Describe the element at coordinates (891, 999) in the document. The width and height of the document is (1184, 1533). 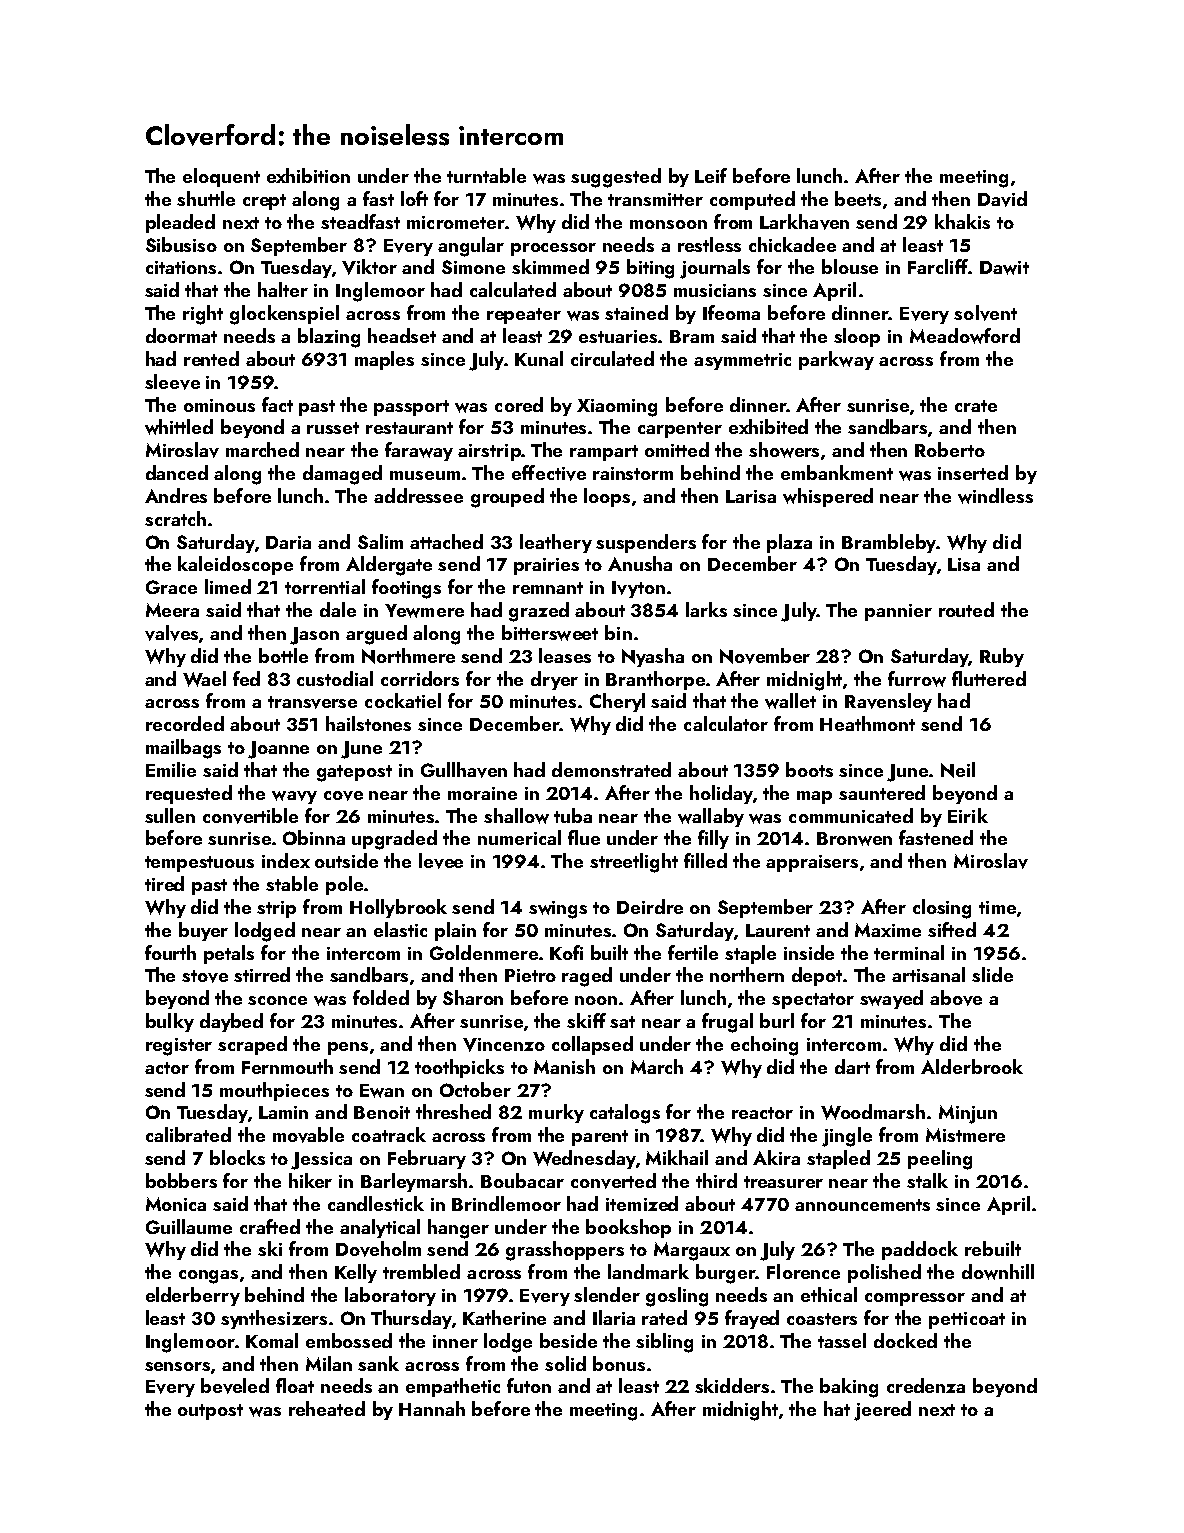
I see `swayed` at that location.
